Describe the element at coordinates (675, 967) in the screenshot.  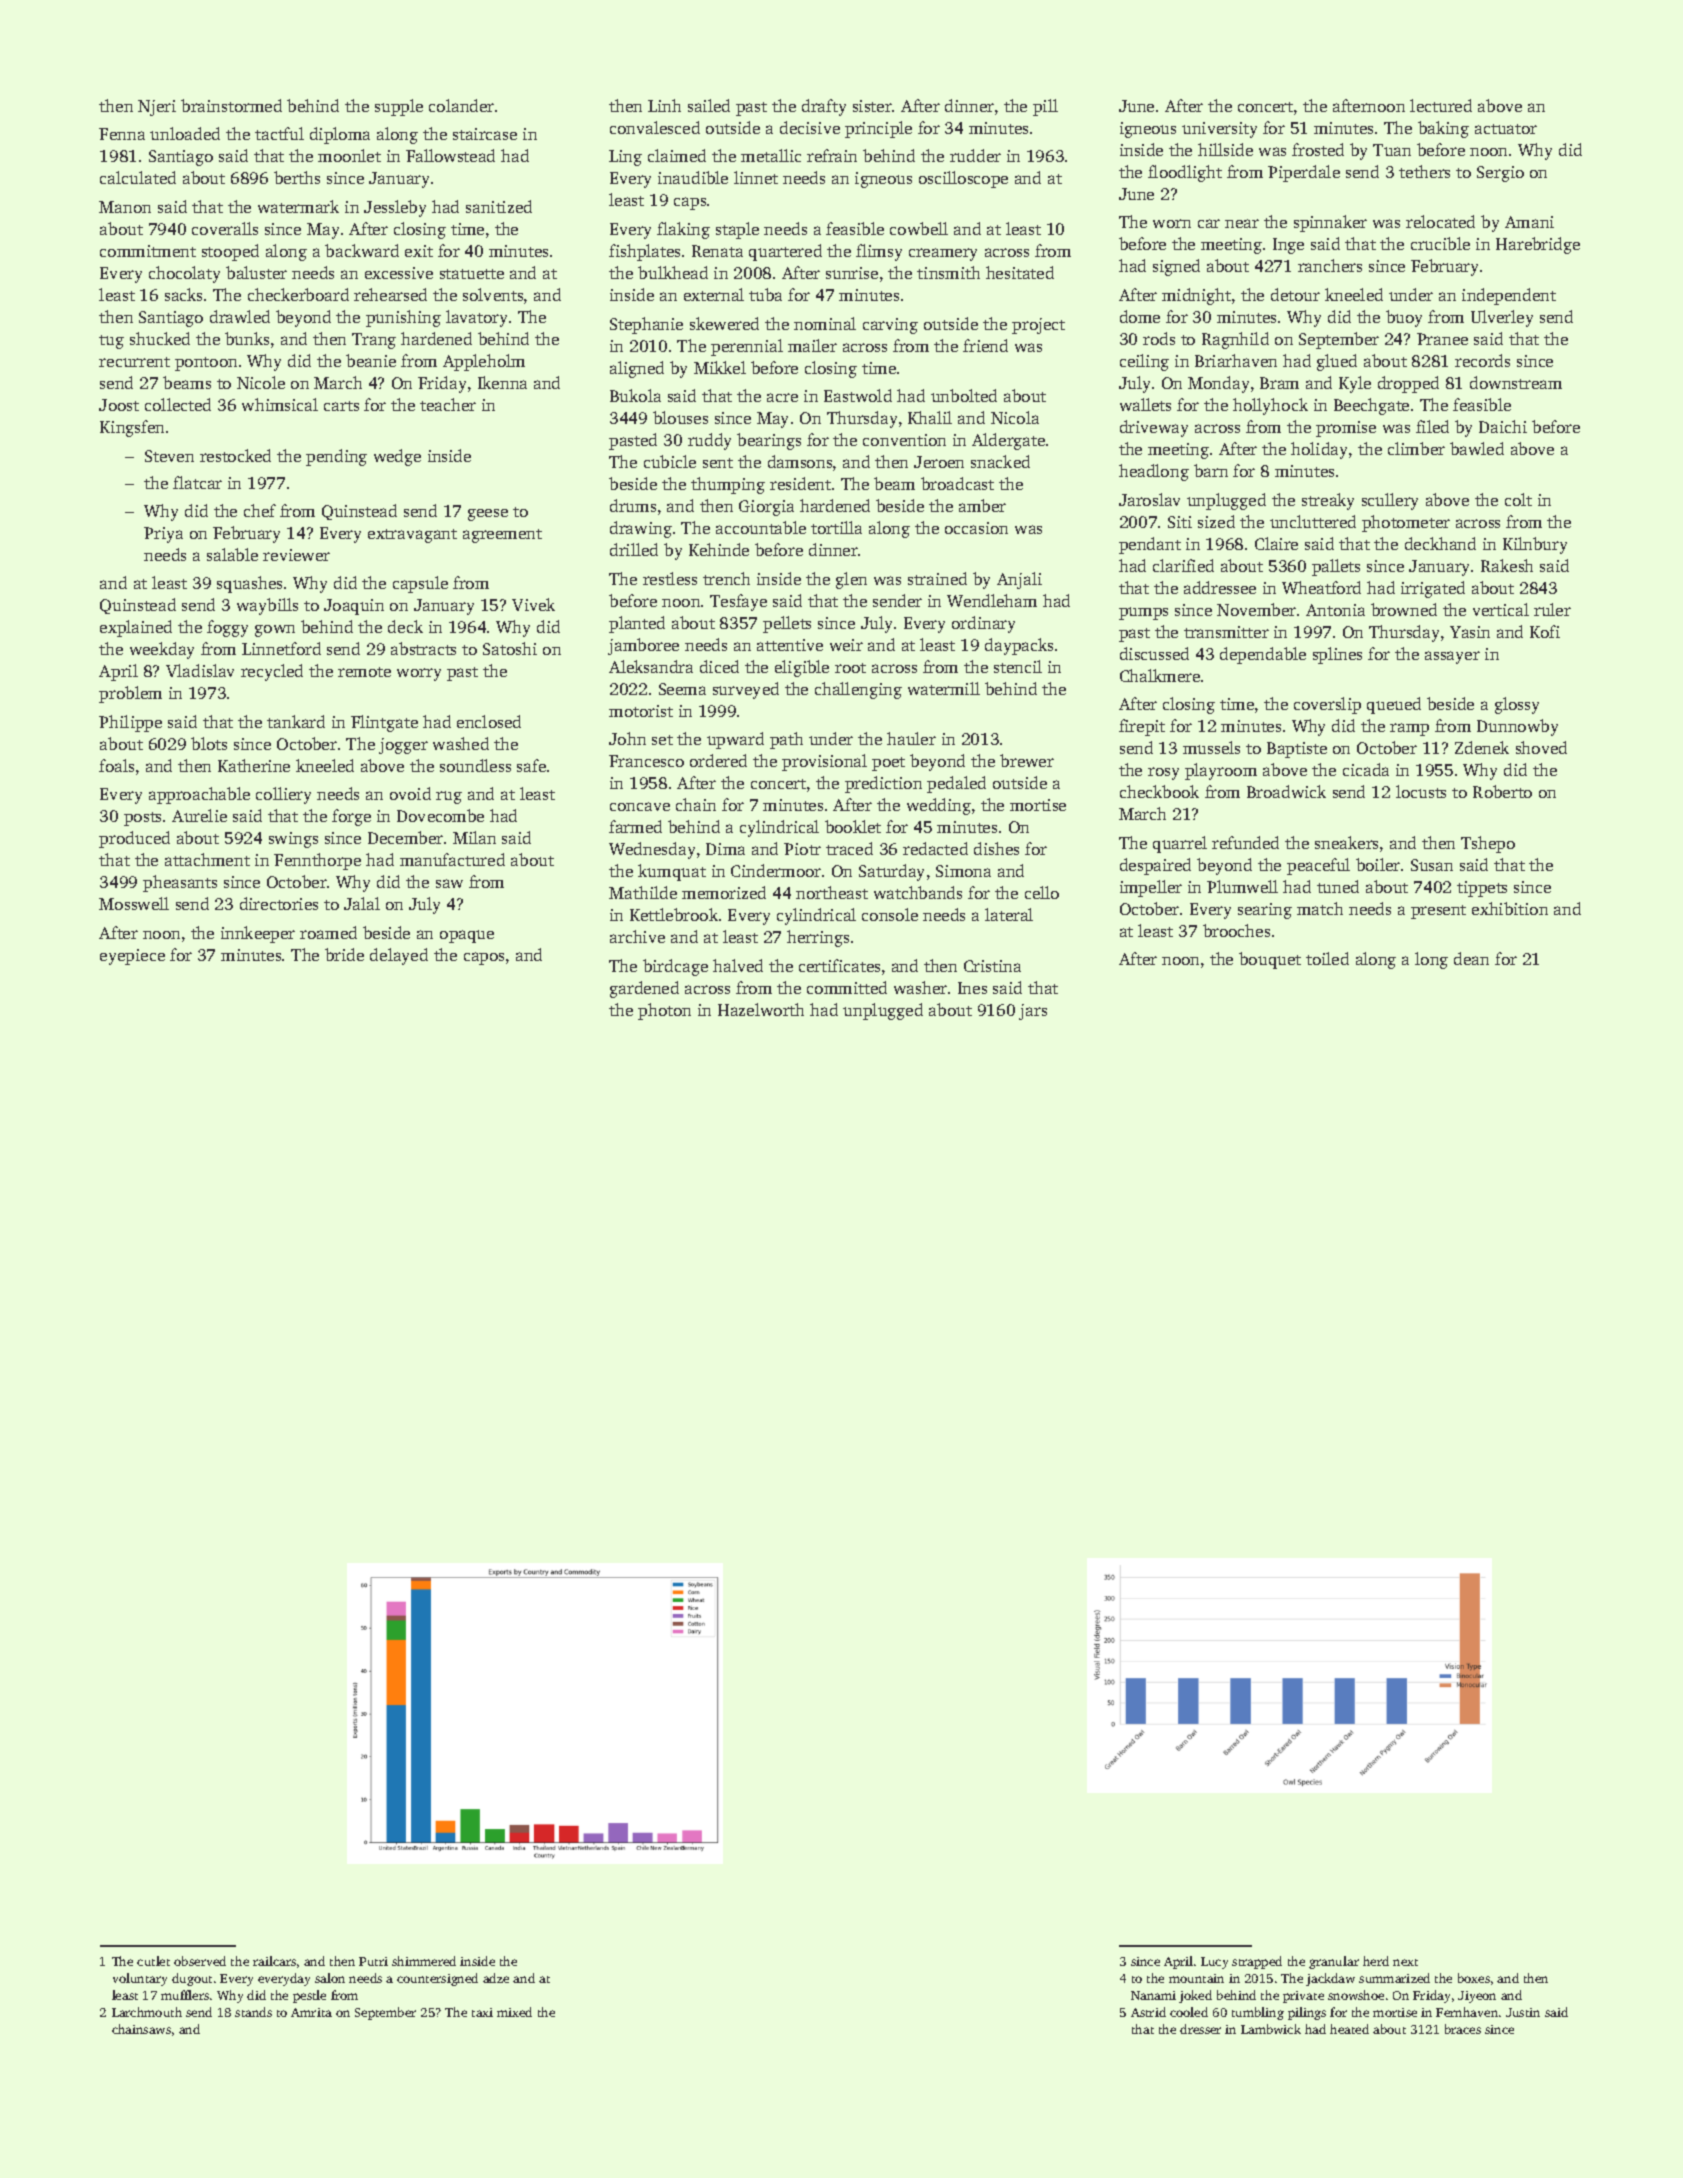
I see `birdcage` at that location.
